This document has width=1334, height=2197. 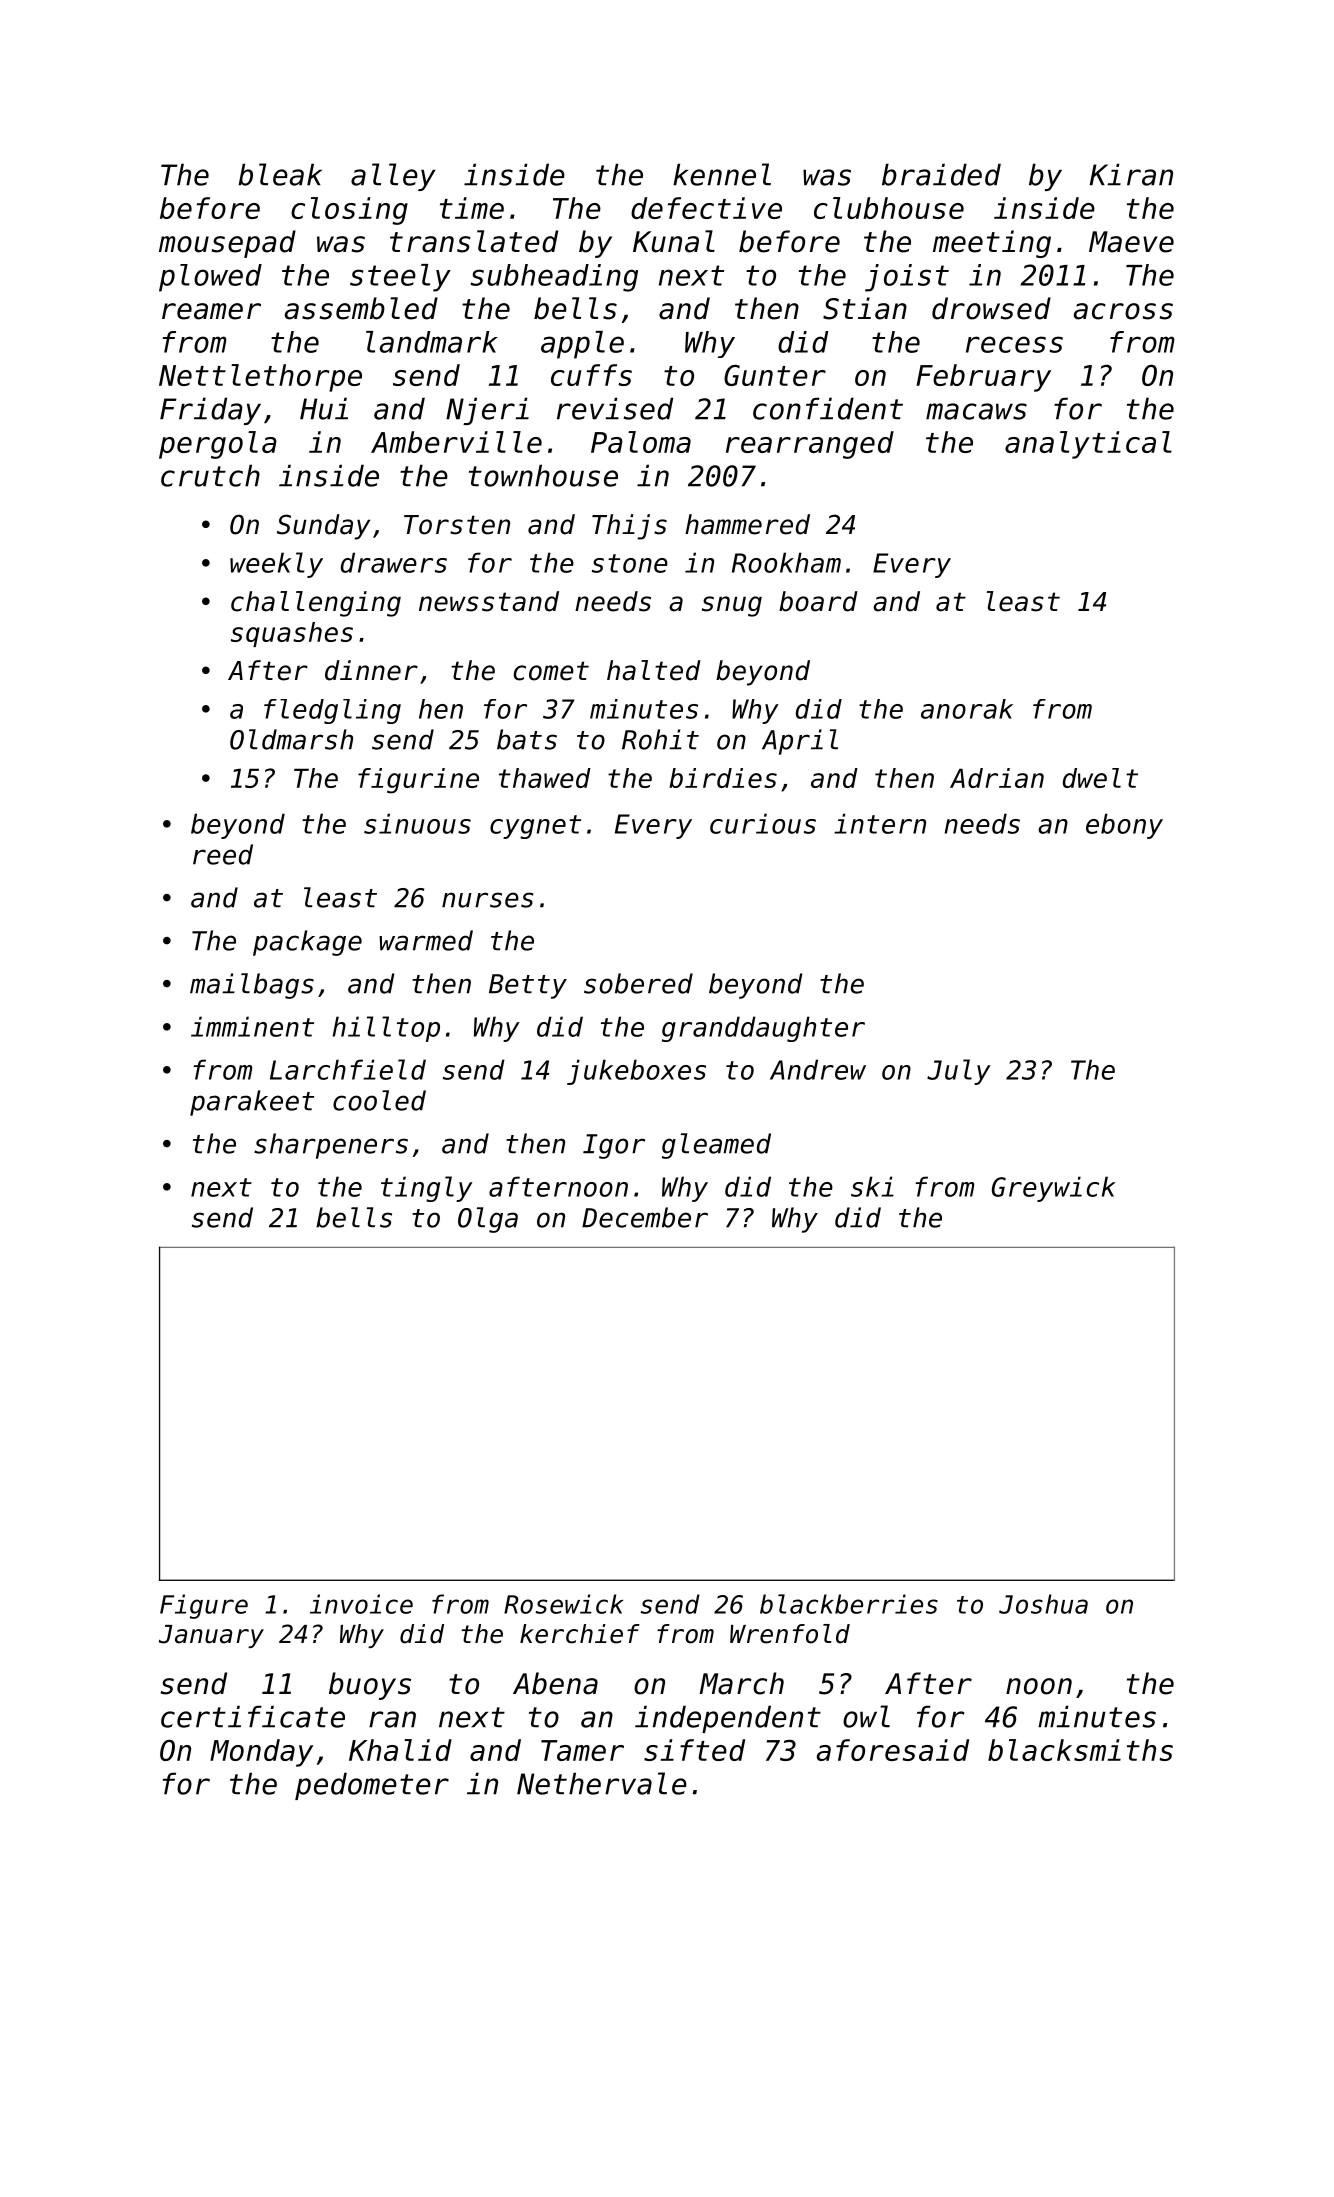 I want to click on dwelt, so click(x=1100, y=778).
